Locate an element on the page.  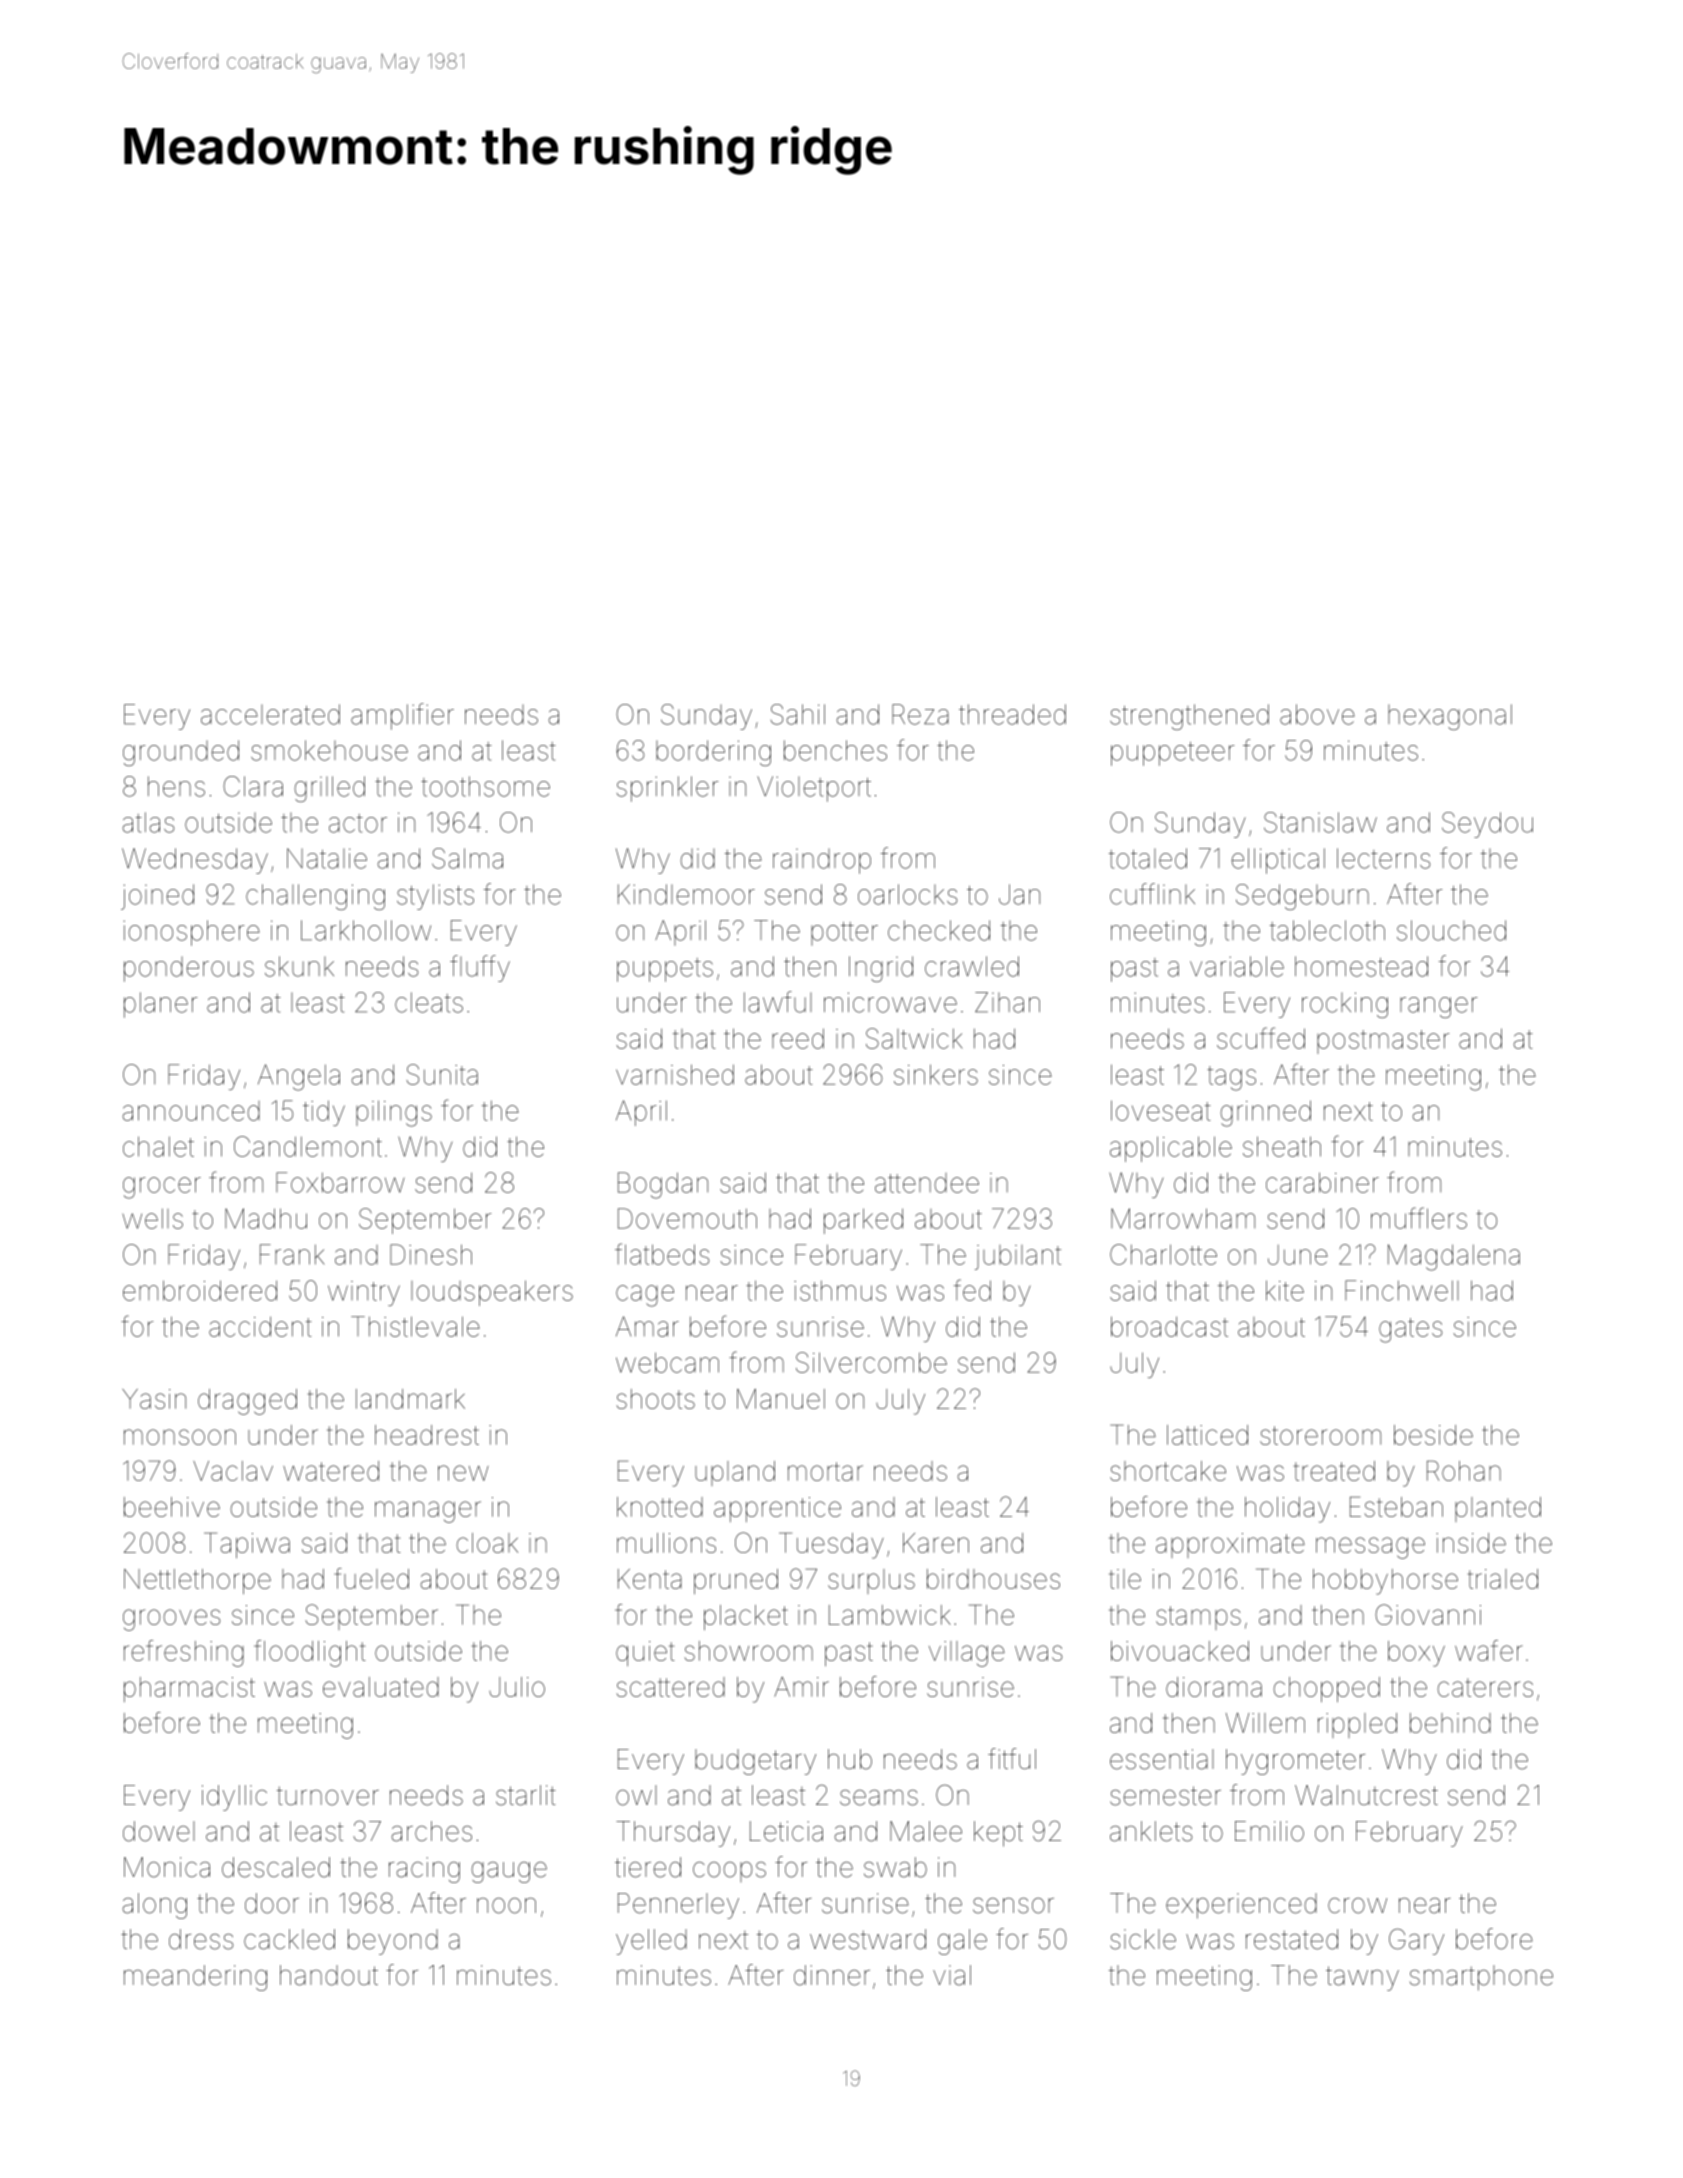
Magdalena is located at coordinates (1454, 1257).
